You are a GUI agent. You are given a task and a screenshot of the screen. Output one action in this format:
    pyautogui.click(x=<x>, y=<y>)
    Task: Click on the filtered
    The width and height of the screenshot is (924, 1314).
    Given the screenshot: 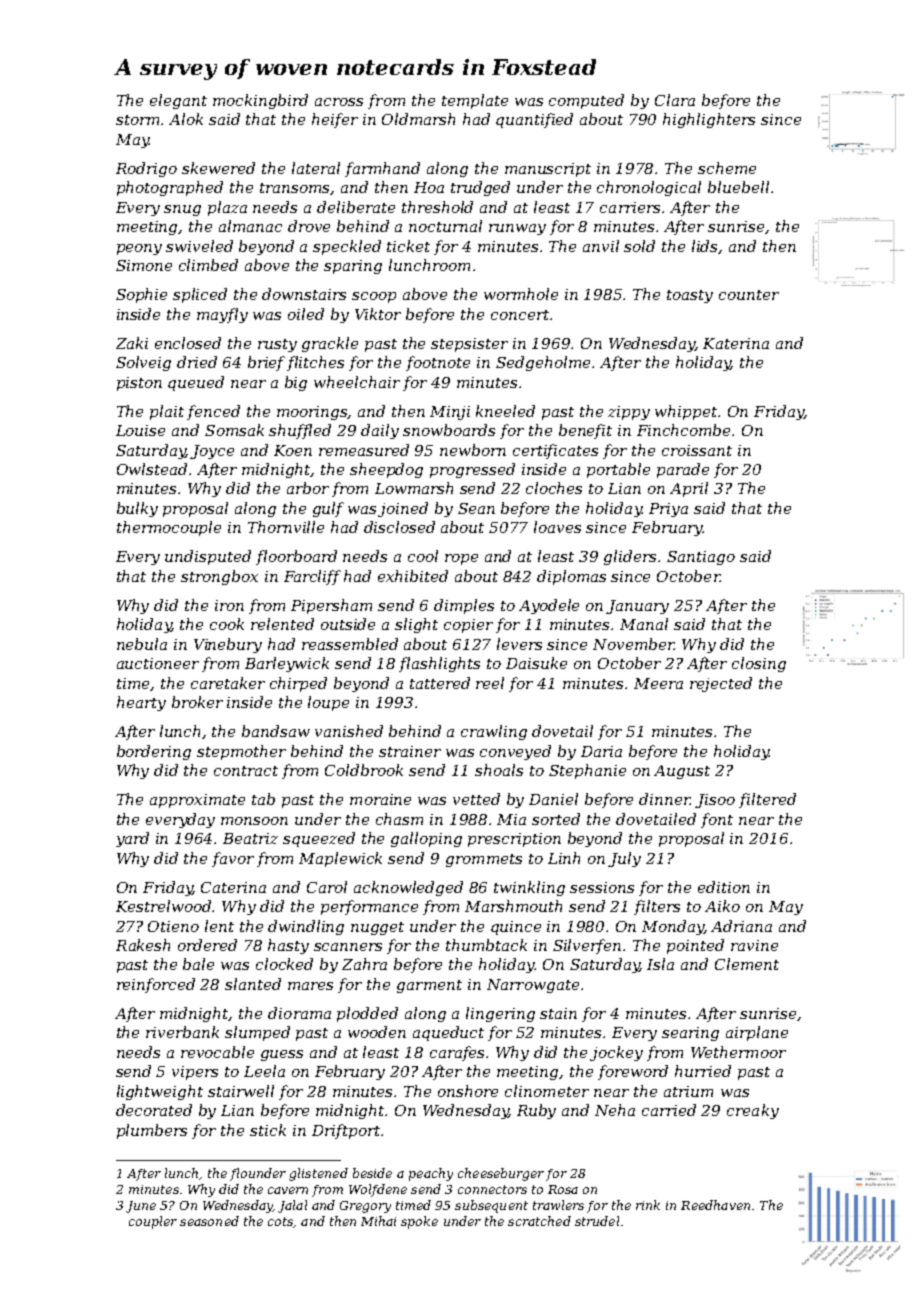 What is the action you would take?
    pyautogui.click(x=767, y=800)
